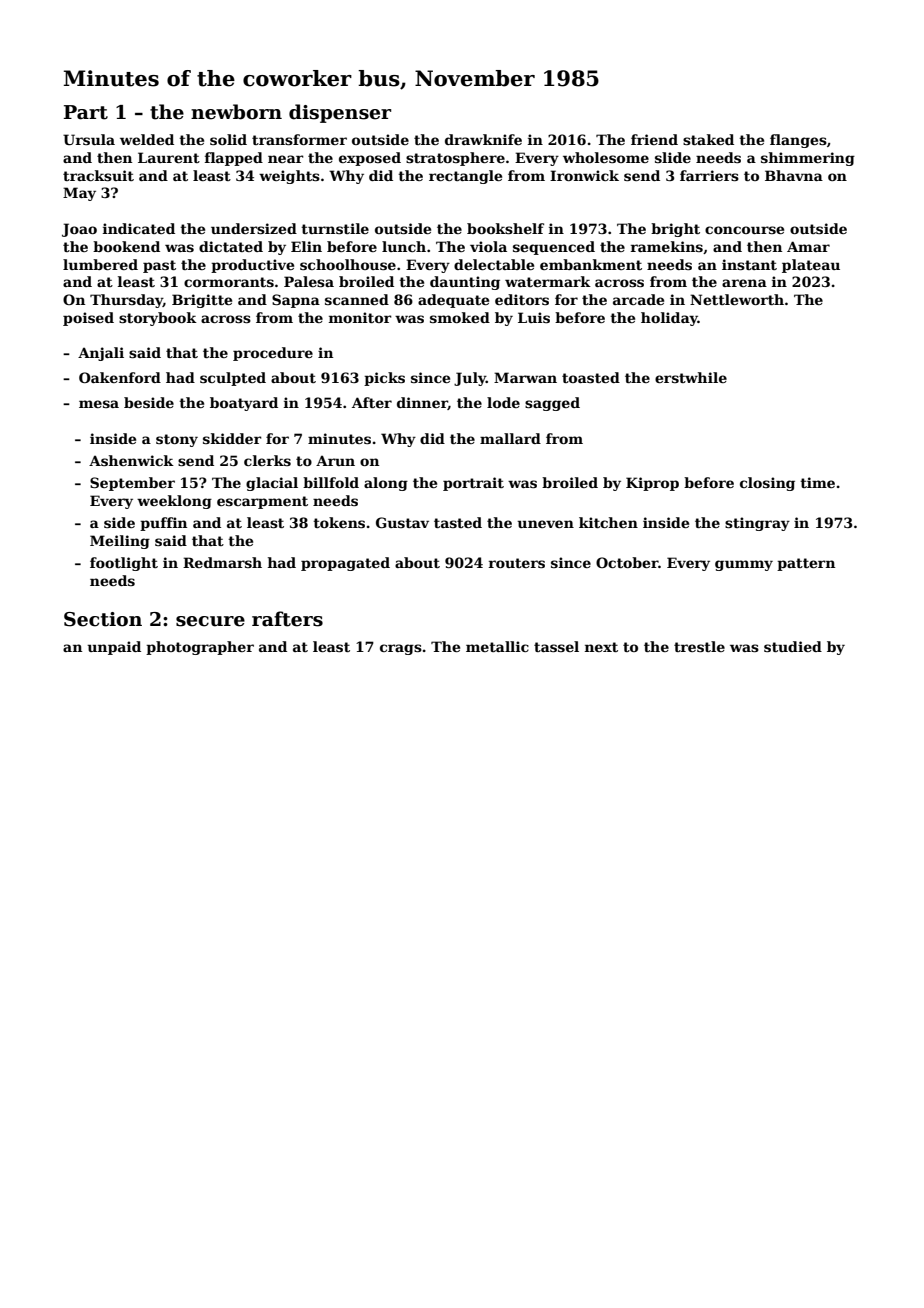 The image size is (924, 1308). I want to click on newborn, so click(236, 112).
